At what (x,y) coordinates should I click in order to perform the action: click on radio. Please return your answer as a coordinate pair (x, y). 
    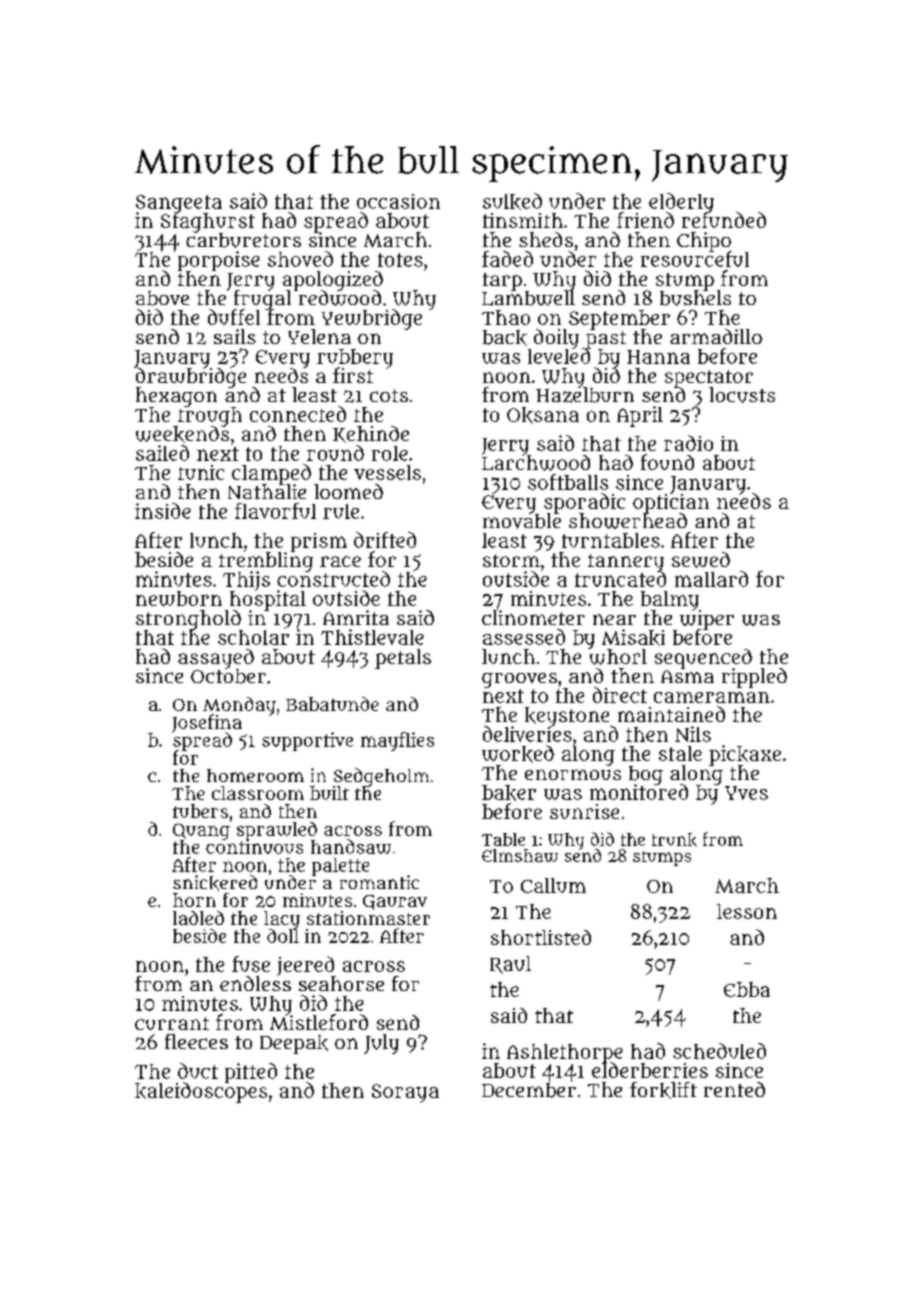
    Looking at the image, I should click on (688, 443).
